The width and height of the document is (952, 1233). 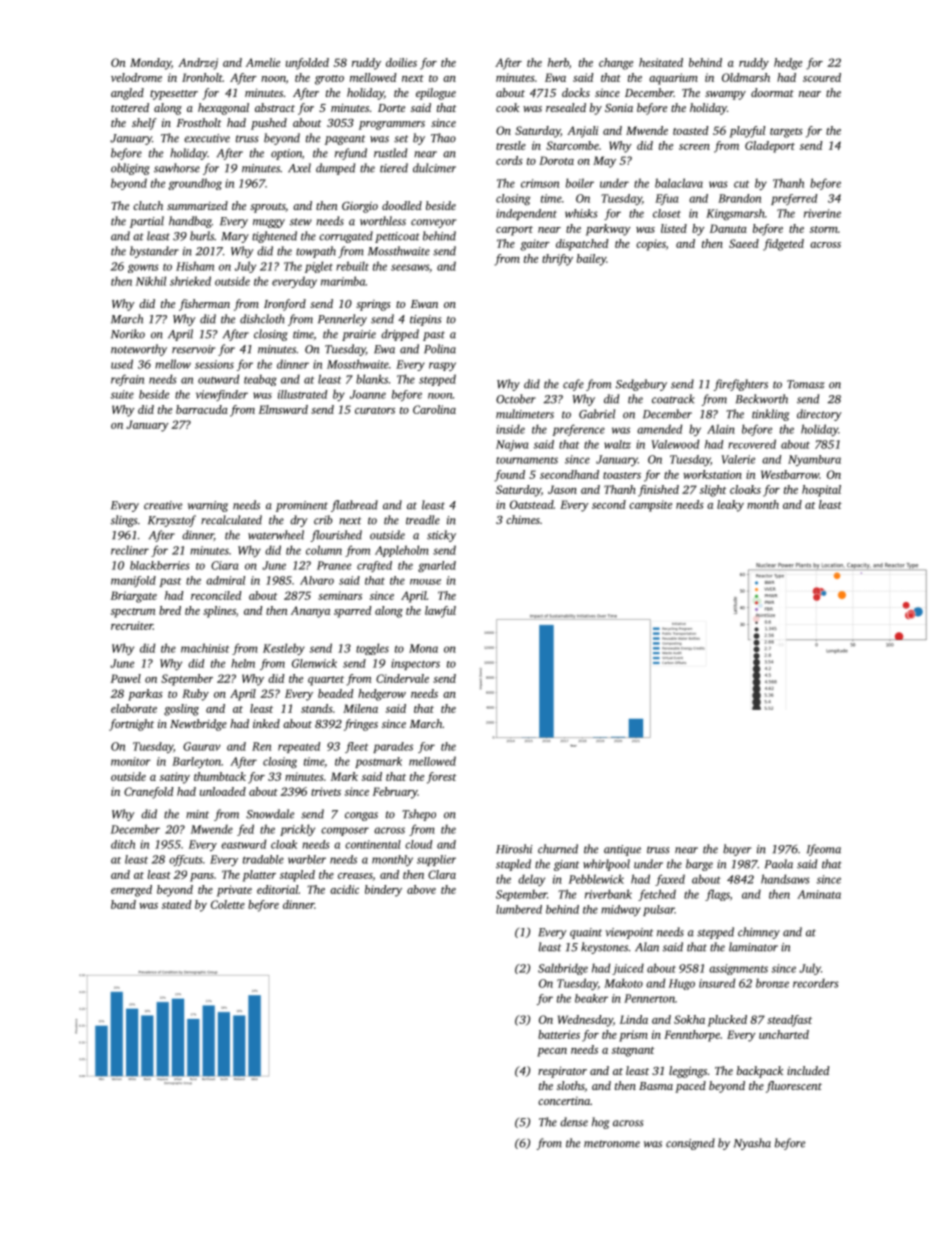 I want to click on batteries, so click(x=559, y=1034).
